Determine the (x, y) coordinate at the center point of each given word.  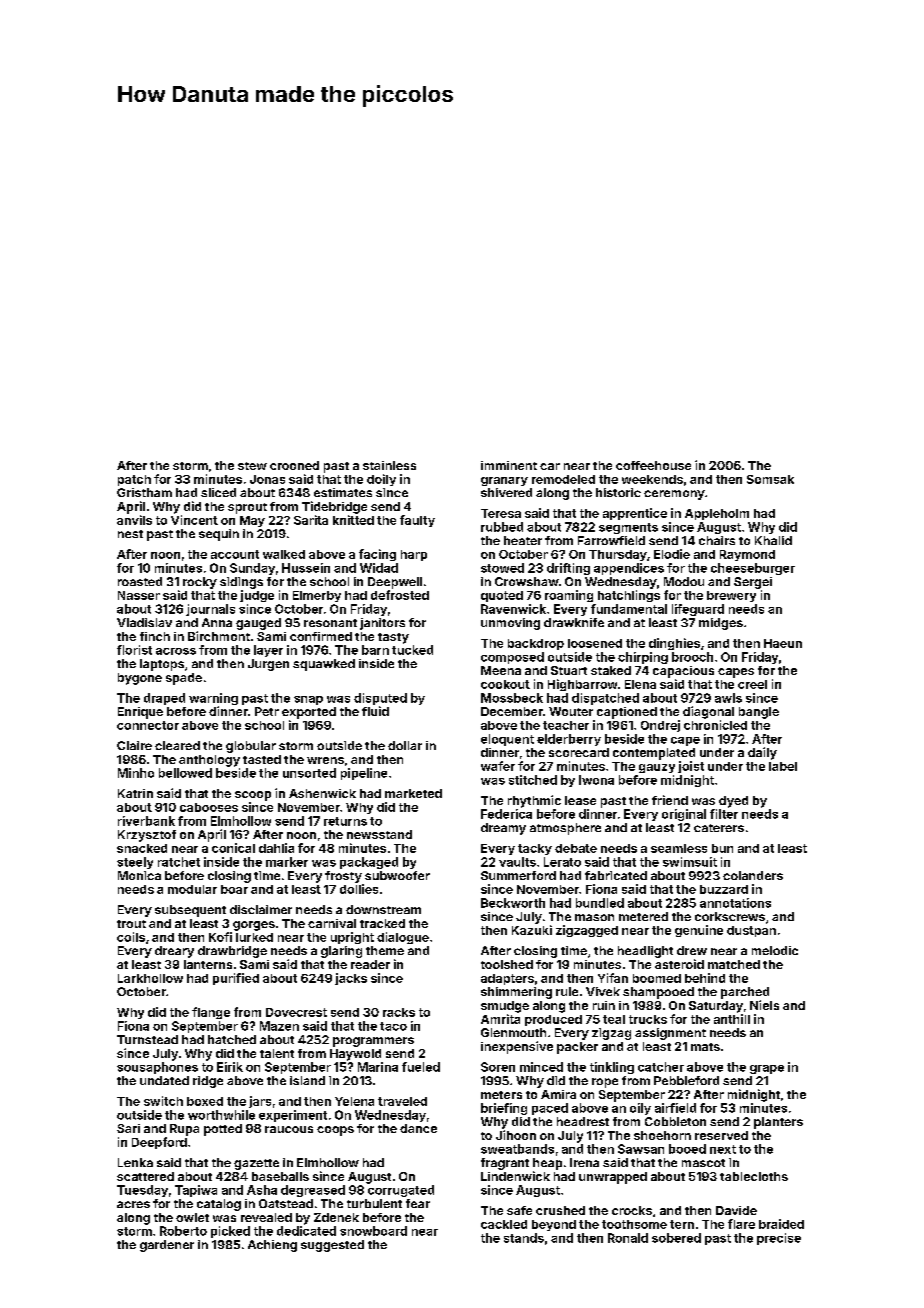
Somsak (770, 479)
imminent (509, 465)
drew (692, 950)
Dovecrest (296, 1012)
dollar (405, 745)
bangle (759, 713)
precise (779, 1239)
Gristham (144, 492)
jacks (351, 979)
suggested (332, 1246)
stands (524, 1238)
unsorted (309, 773)
